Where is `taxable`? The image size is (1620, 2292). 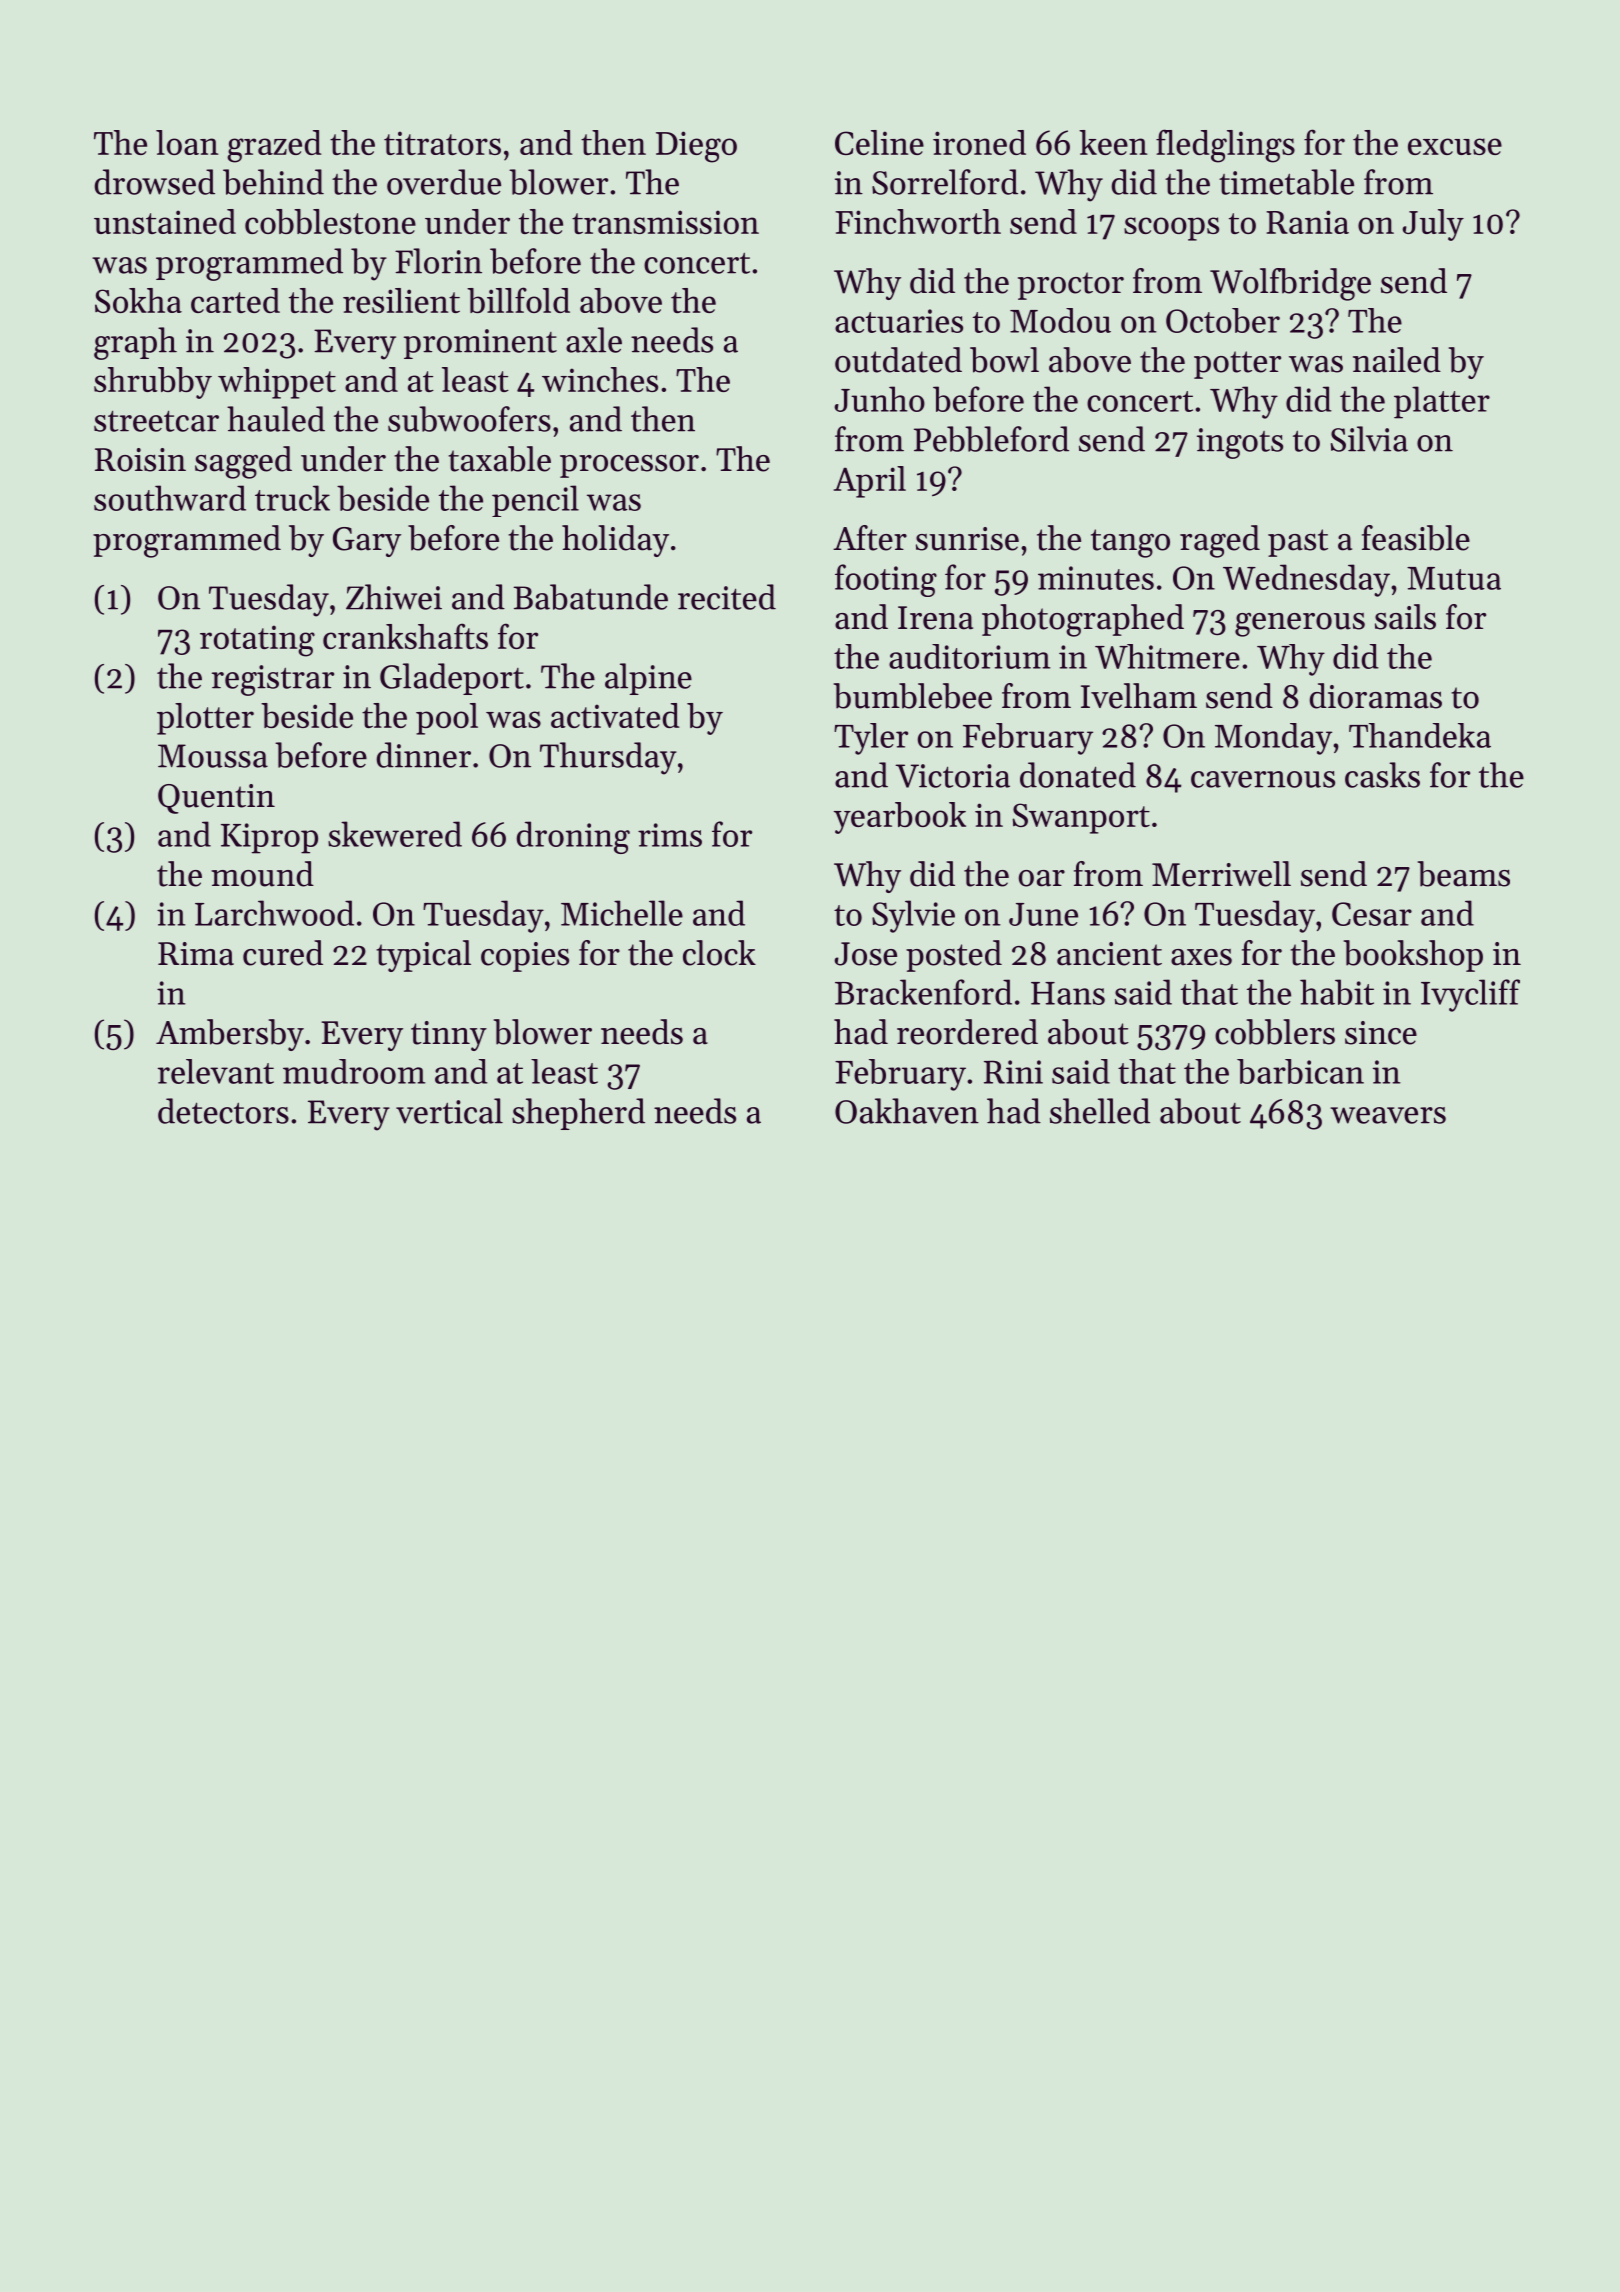 taxable is located at coordinates (499, 459).
